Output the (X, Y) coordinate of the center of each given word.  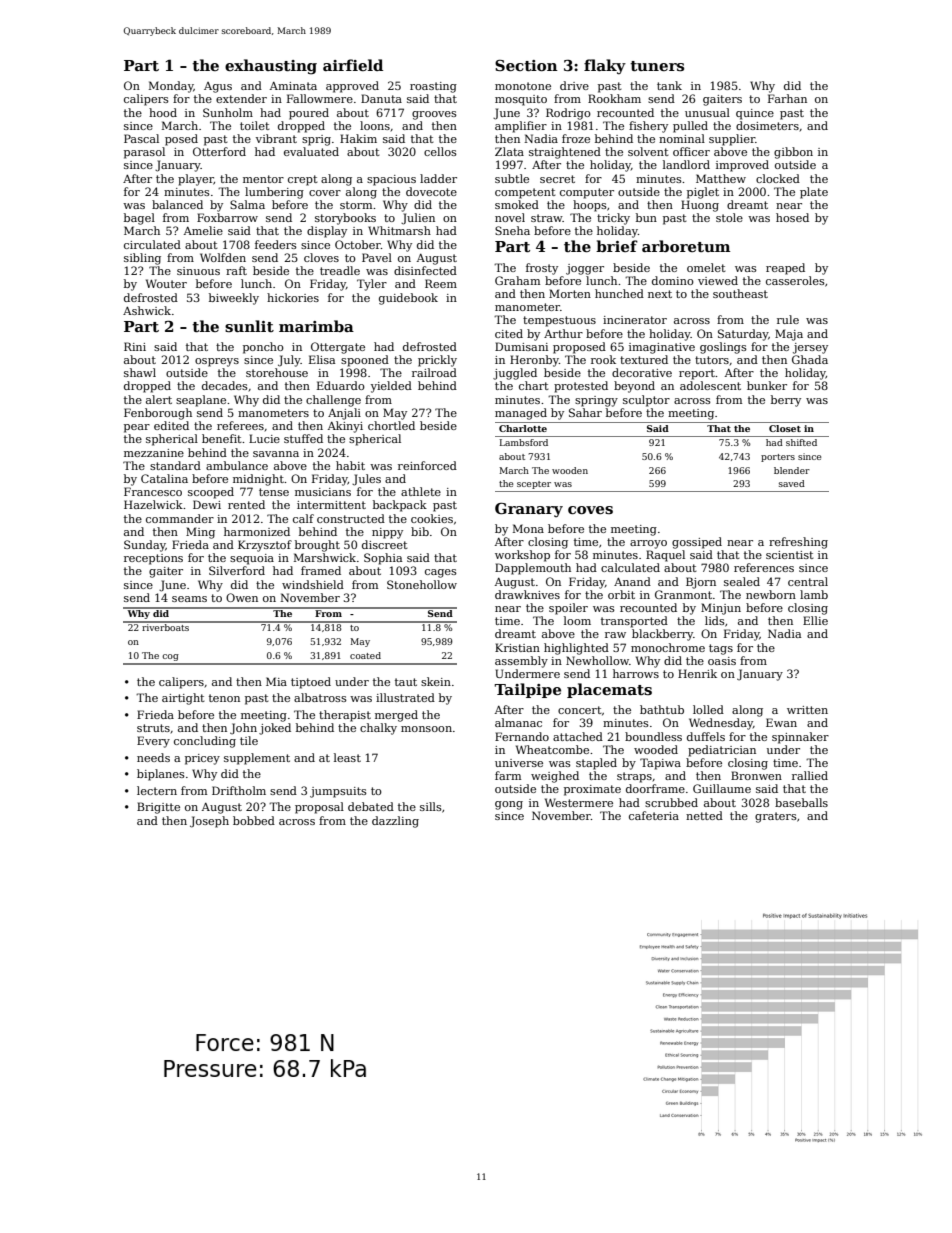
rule (788, 319)
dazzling (395, 822)
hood (163, 112)
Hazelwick (153, 504)
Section (526, 65)
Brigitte (158, 808)
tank (669, 85)
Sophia (383, 559)
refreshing (798, 543)
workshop (522, 556)
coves (590, 510)
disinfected (425, 270)
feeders (276, 244)
